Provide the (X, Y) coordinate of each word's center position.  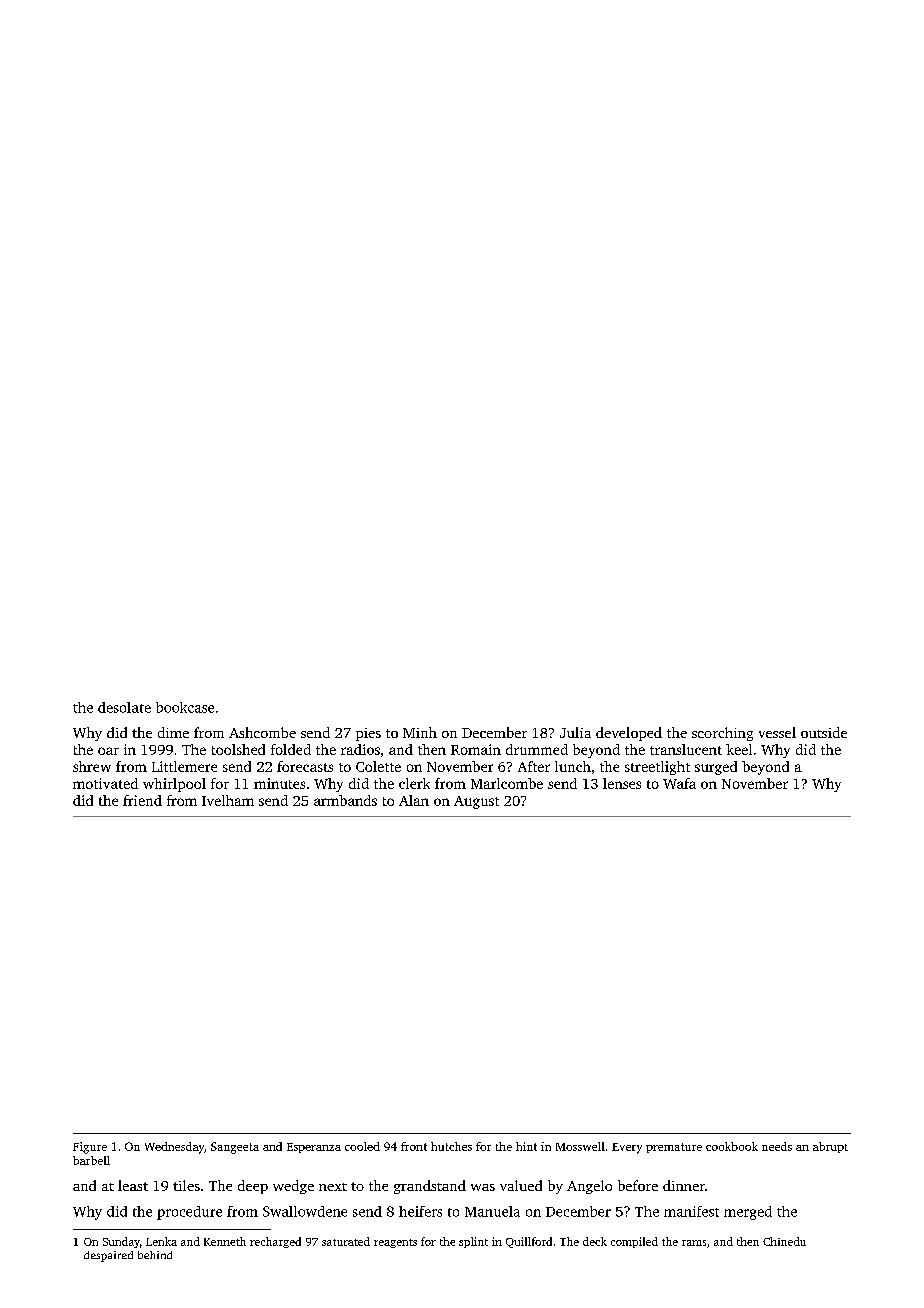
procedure (189, 1213)
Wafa (679, 783)
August (476, 802)
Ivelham (228, 800)
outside (824, 732)
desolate (124, 707)
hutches (451, 1146)
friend (142, 800)
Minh (420, 732)
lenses (622, 783)
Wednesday (174, 1148)
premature (674, 1148)
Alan (414, 800)
